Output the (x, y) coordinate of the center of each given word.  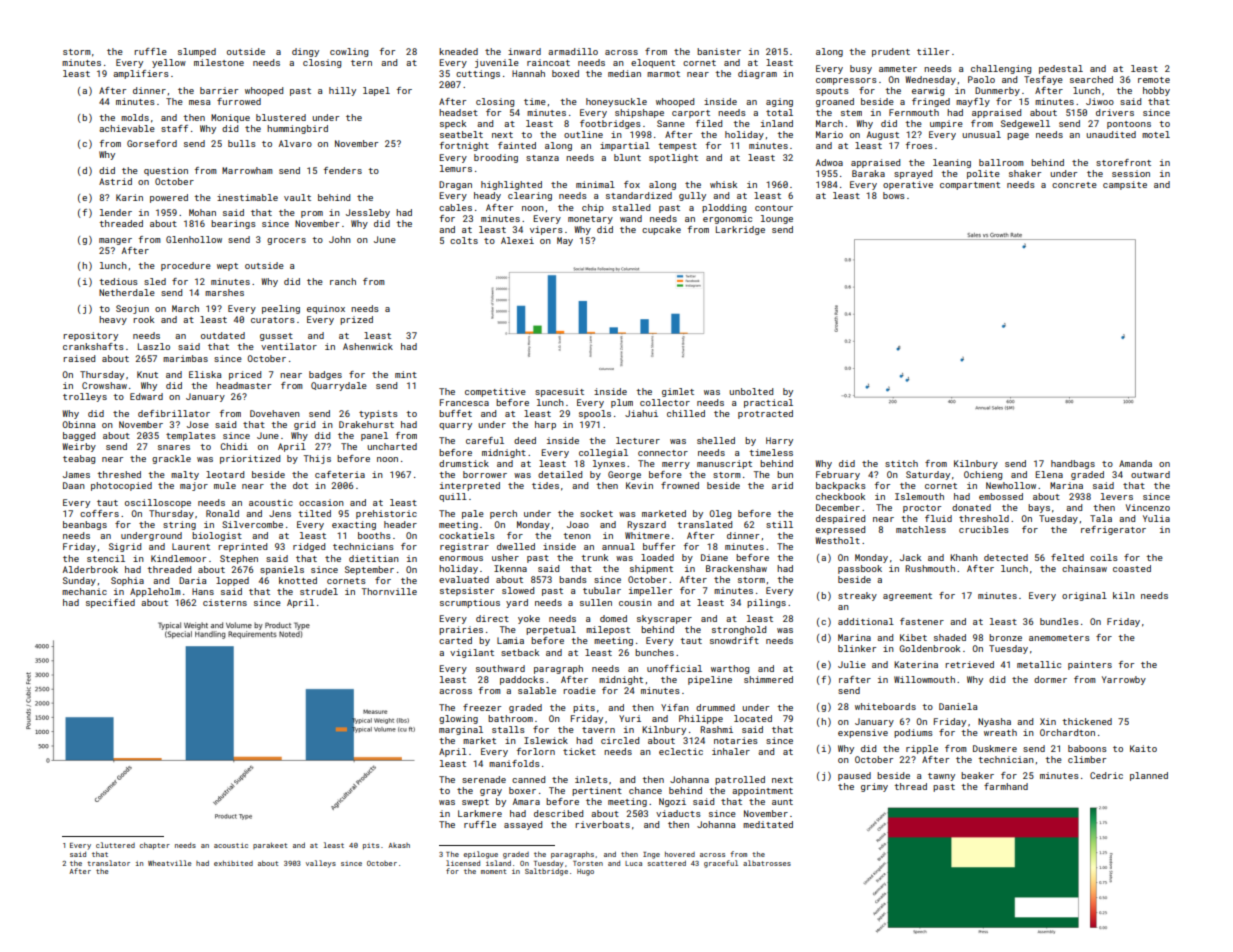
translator (108, 863)
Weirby (79, 447)
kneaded (458, 51)
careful (485, 440)
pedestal (1061, 69)
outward (1150, 474)
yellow (169, 63)
